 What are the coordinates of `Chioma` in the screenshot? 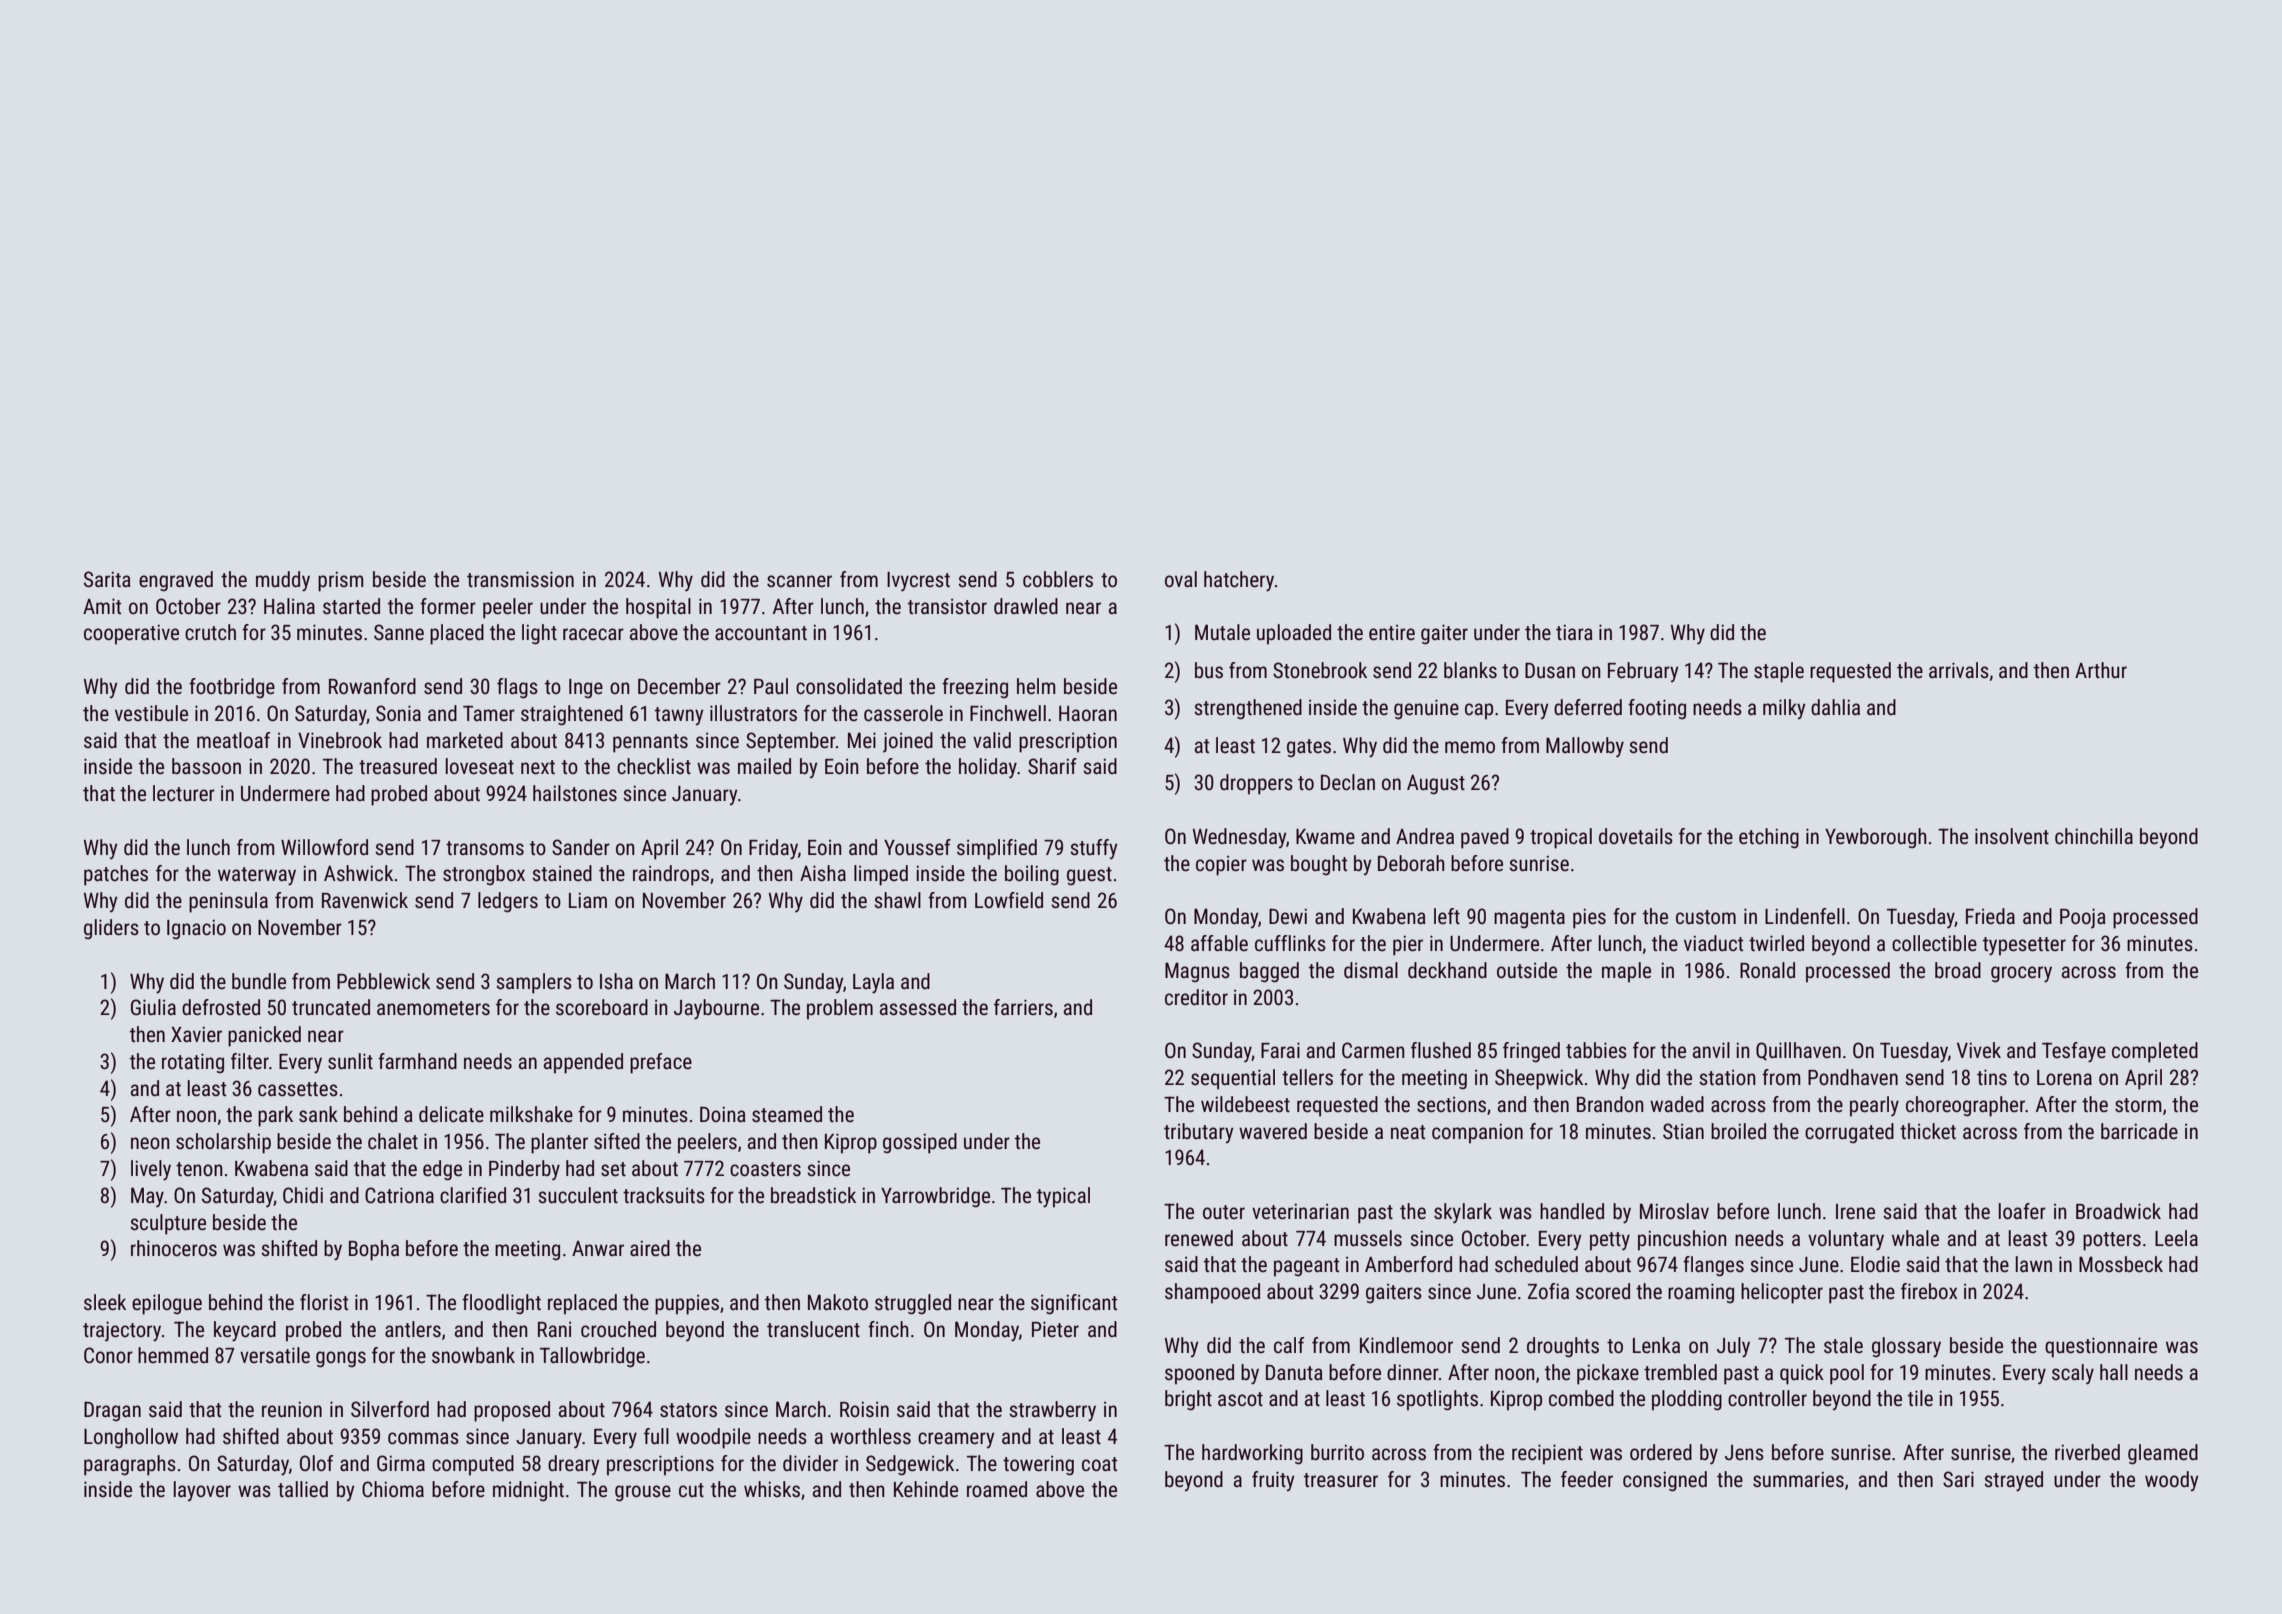 It's located at (393, 1489).
